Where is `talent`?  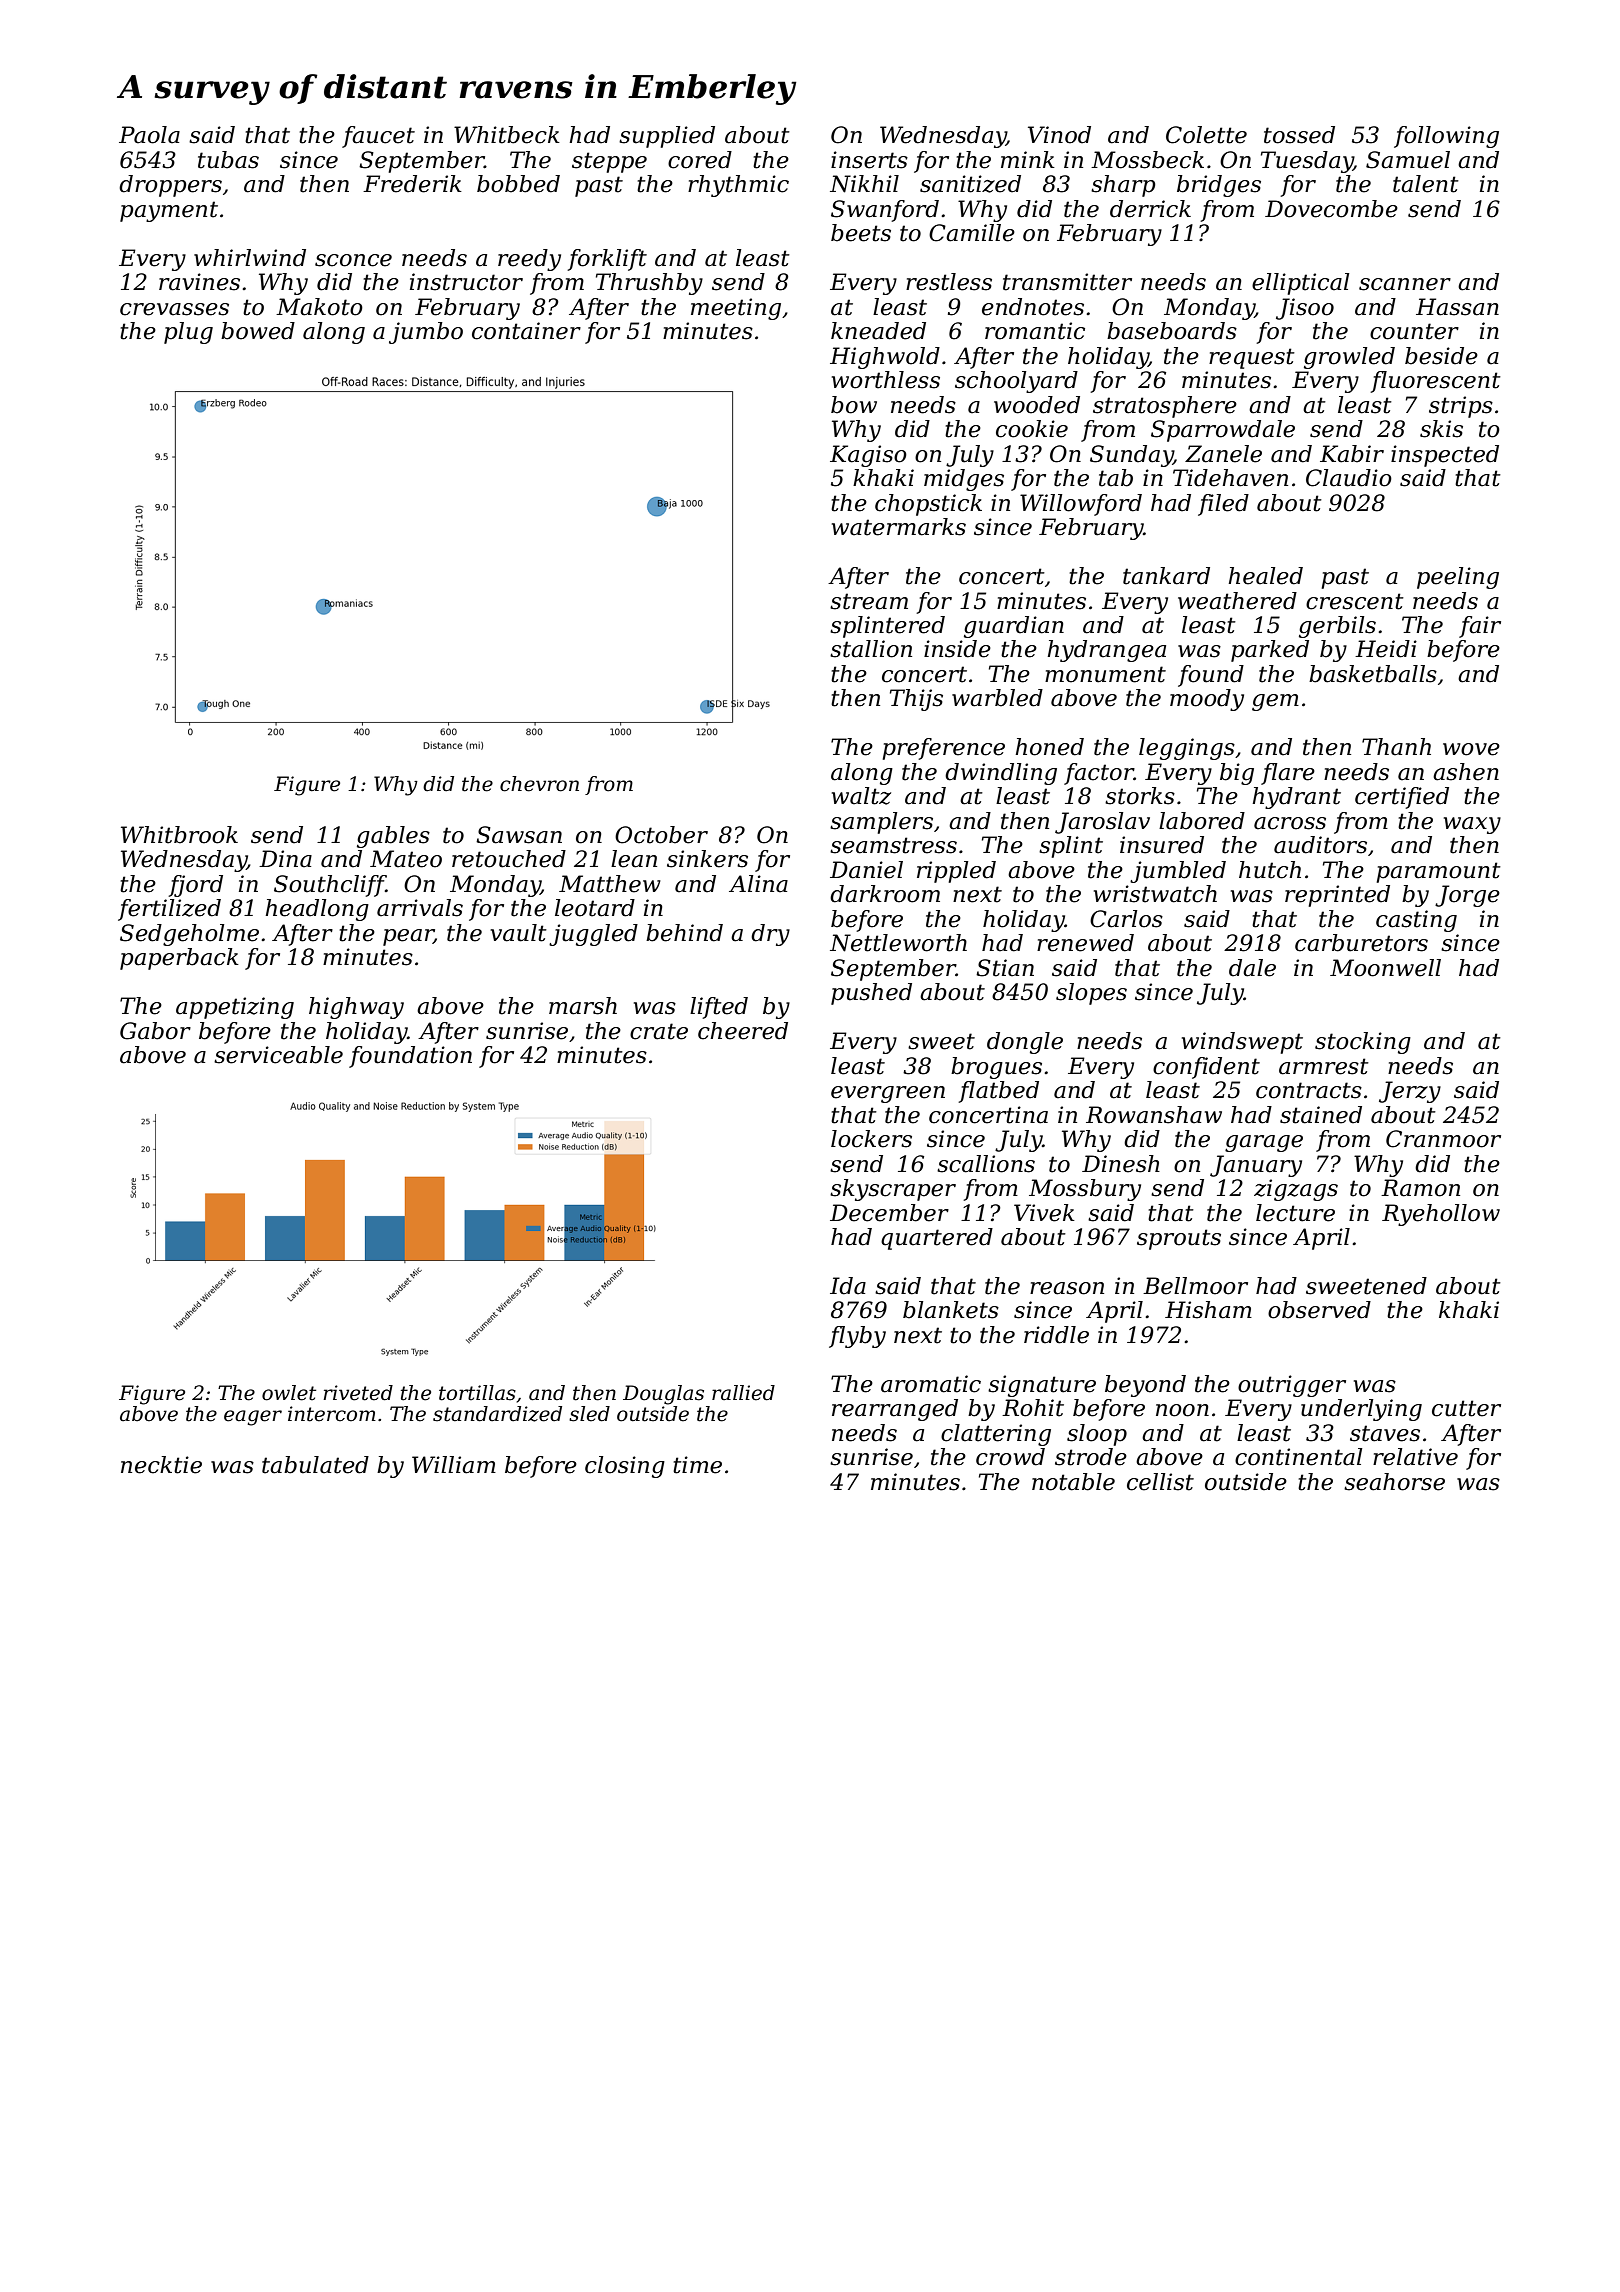 talent is located at coordinates (1426, 184).
